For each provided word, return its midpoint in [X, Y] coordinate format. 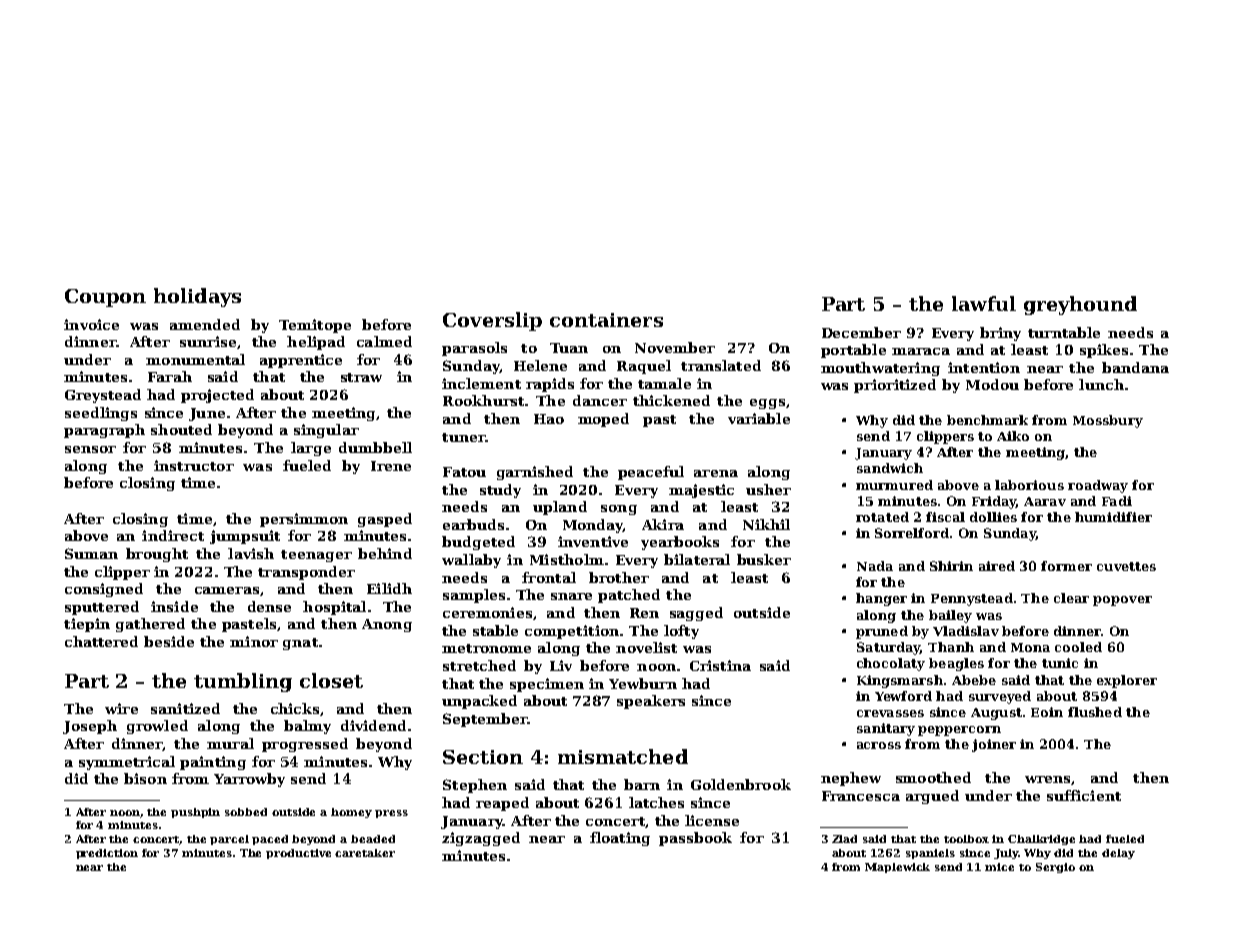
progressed [305, 745]
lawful [984, 303]
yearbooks [680, 543]
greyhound [1080, 305]
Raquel [644, 367]
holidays [197, 297]
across [879, 745]
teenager [316, 556]
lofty [681, 632]
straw [361, 377]
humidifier [1113, 517]
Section [483, 757]
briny [1000, 334]
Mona [1030, 647]
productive [298, 854]
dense [269, 606]
